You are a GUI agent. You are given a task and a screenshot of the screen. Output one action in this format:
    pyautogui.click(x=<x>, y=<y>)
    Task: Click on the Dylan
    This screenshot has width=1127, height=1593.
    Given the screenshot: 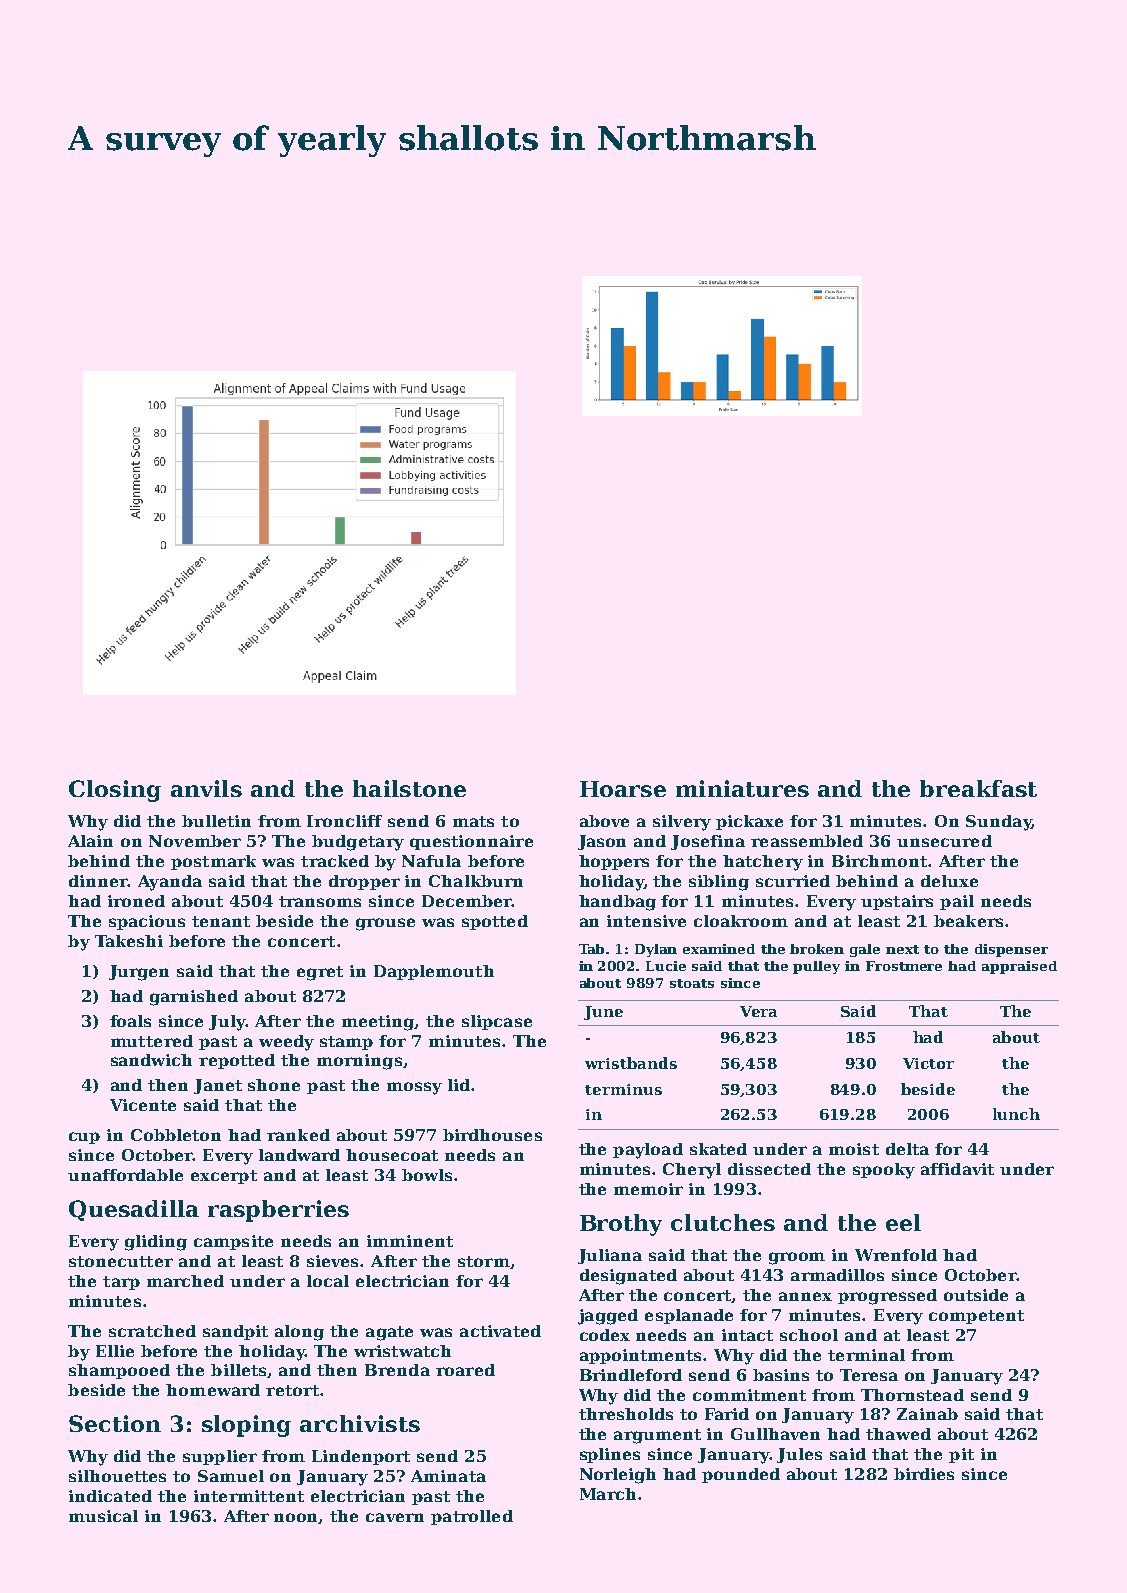 What is the action you would take?
    pyautogui.click(x=656, y=950)
